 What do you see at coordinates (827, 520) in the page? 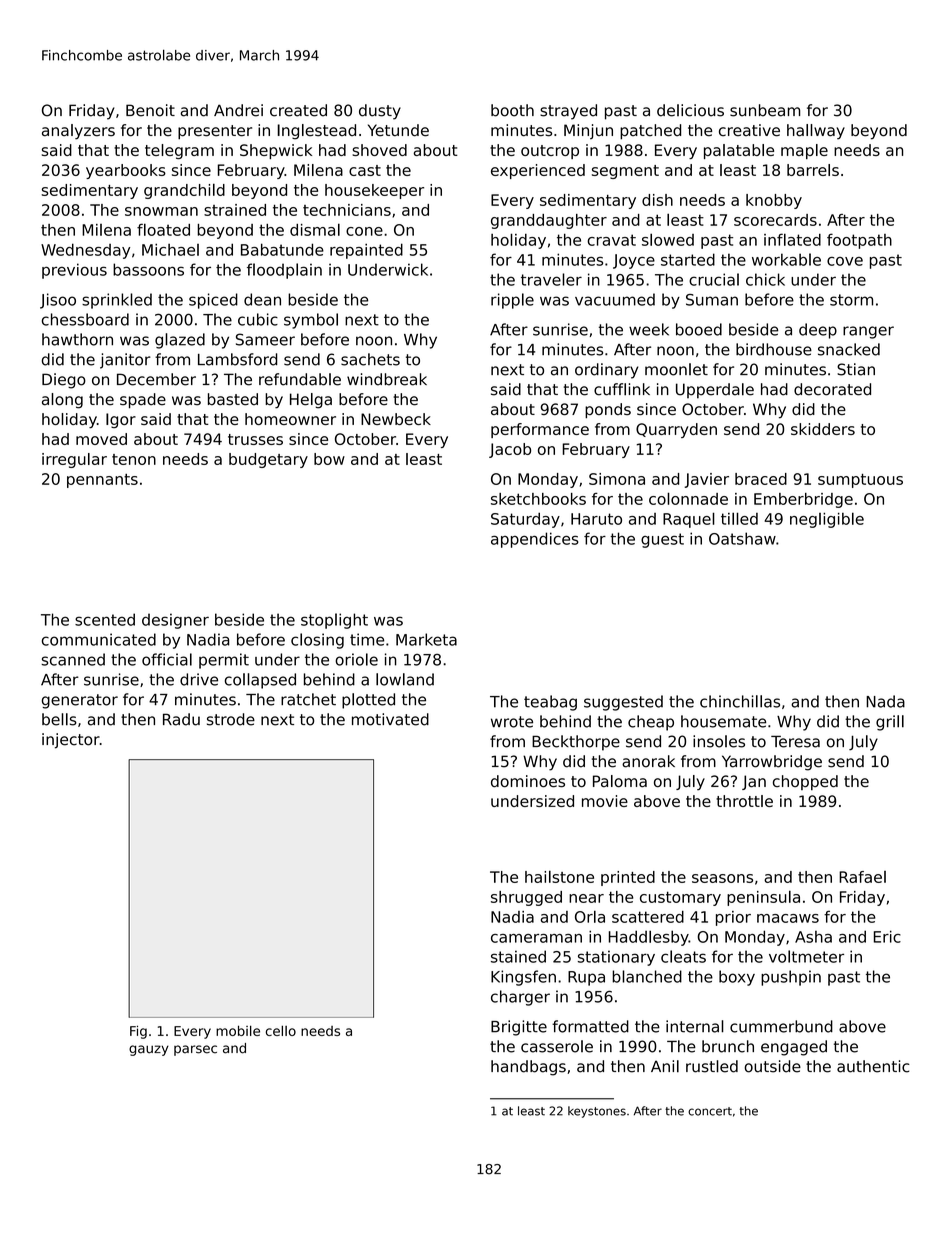
I see `negligible` at bounding box center [827, 520].
